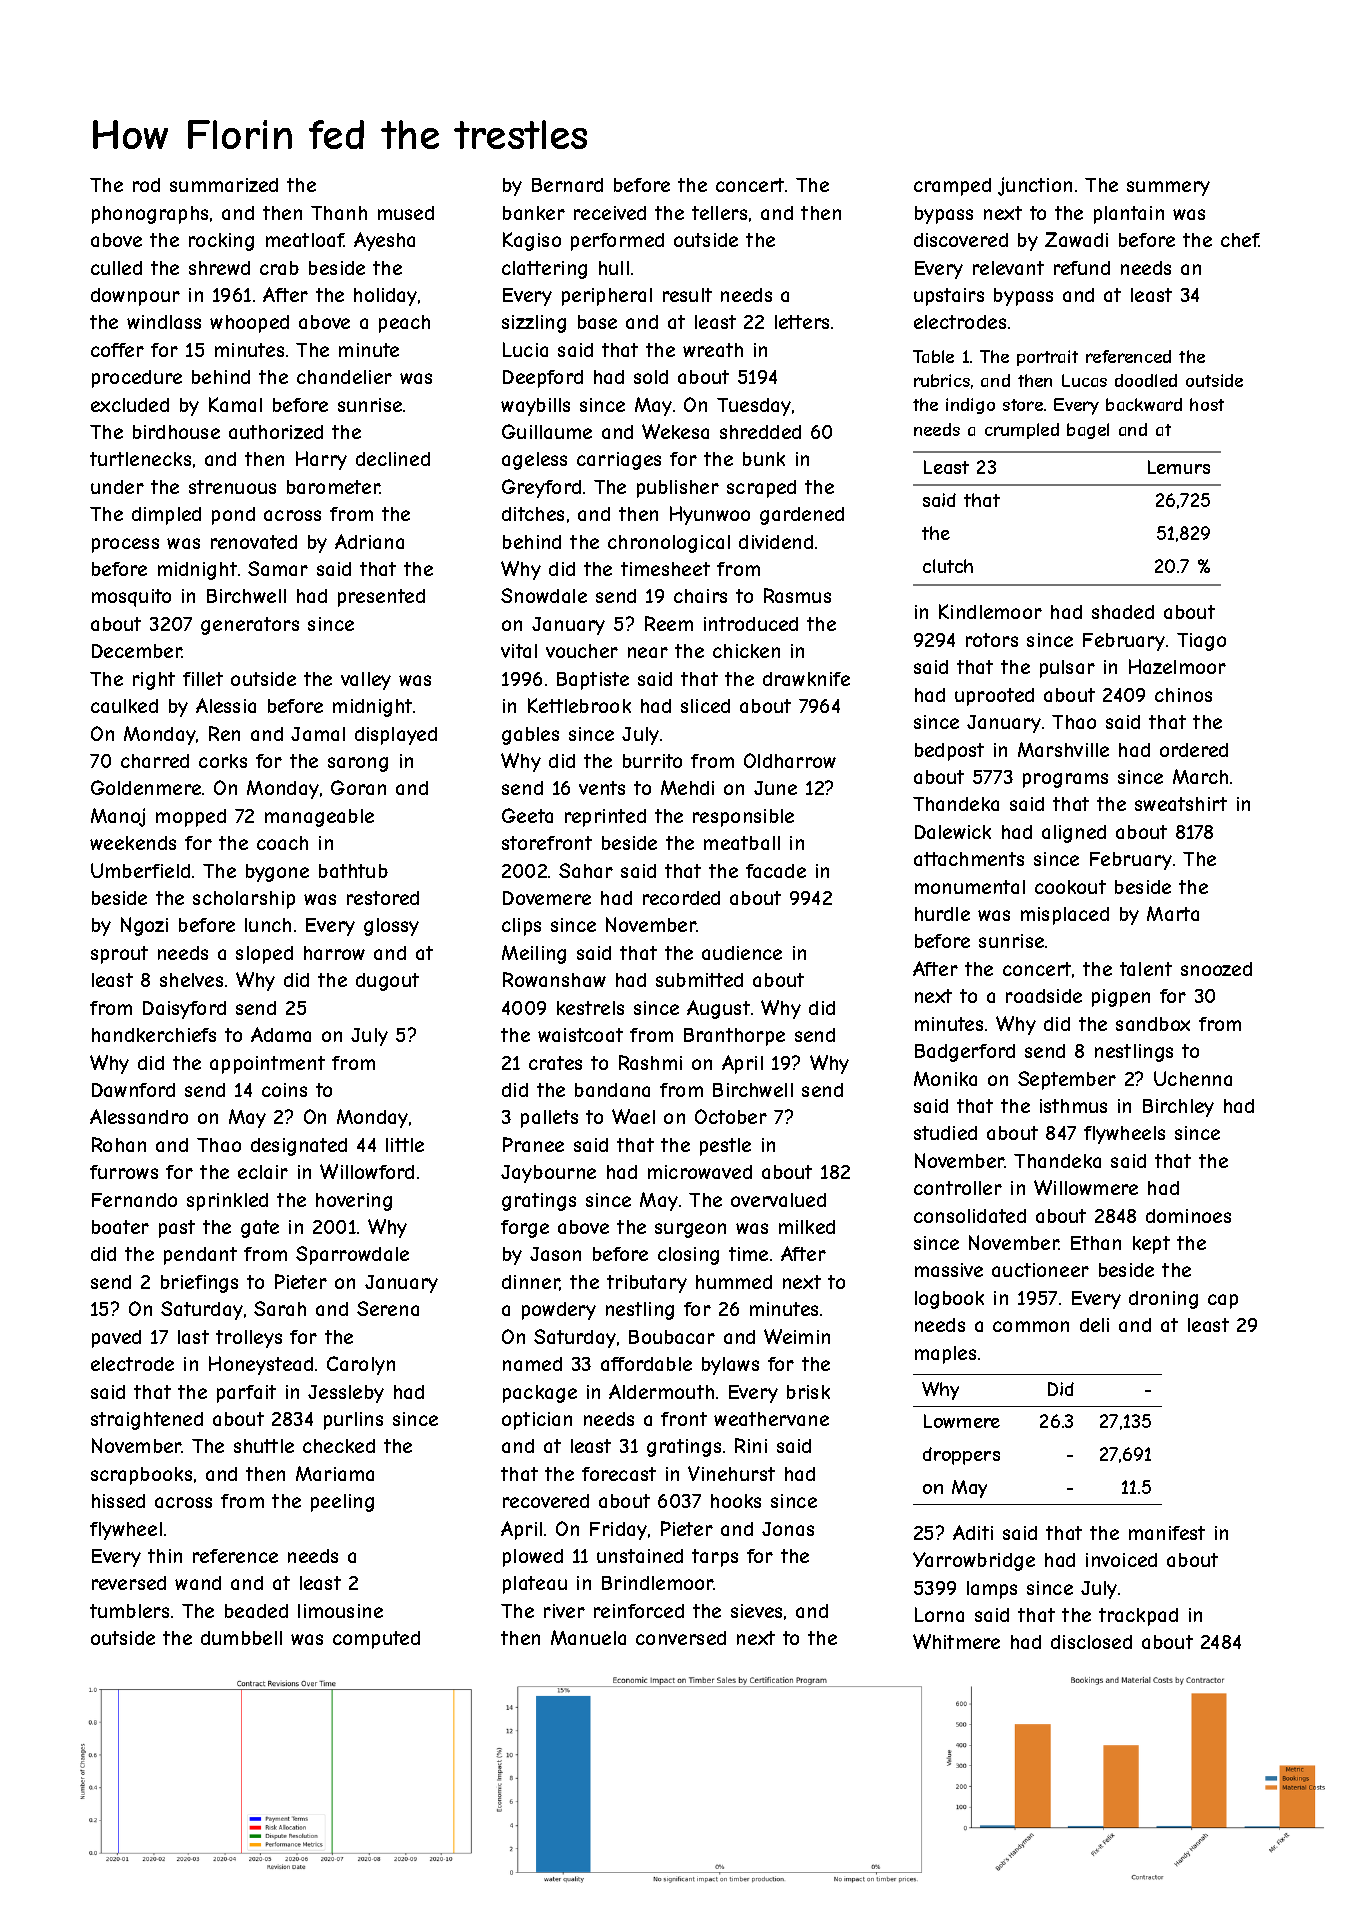 Image resolution: width=1353 pixels, height=1913 pixels. What do you see at coordinates (1084, 380) in the image?
I see `Lucas` at bounding box center [1084, 380].
